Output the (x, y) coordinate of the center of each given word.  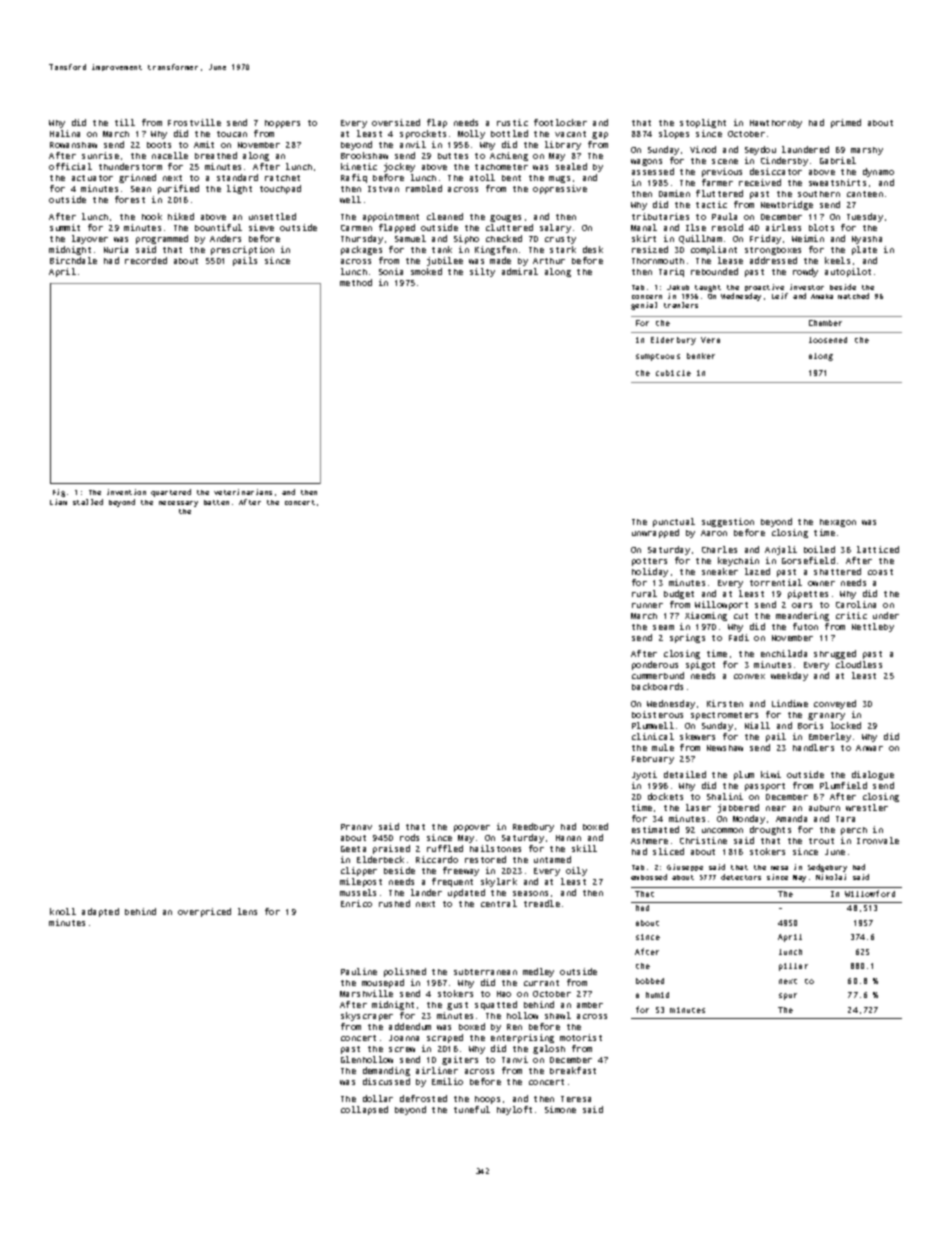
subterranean (485, 972)
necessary (178, 504)
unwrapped (655, 533)
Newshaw (725, 748)
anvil (413, 144)
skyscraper (367, 1016)
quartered (171, 493)
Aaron (714, 533)
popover (472, 828)
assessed (653, 171)
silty (482, 272)
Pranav (356, 827)
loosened (828, 340)
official (70, 166)
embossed (649, 877)
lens (247, 911)
